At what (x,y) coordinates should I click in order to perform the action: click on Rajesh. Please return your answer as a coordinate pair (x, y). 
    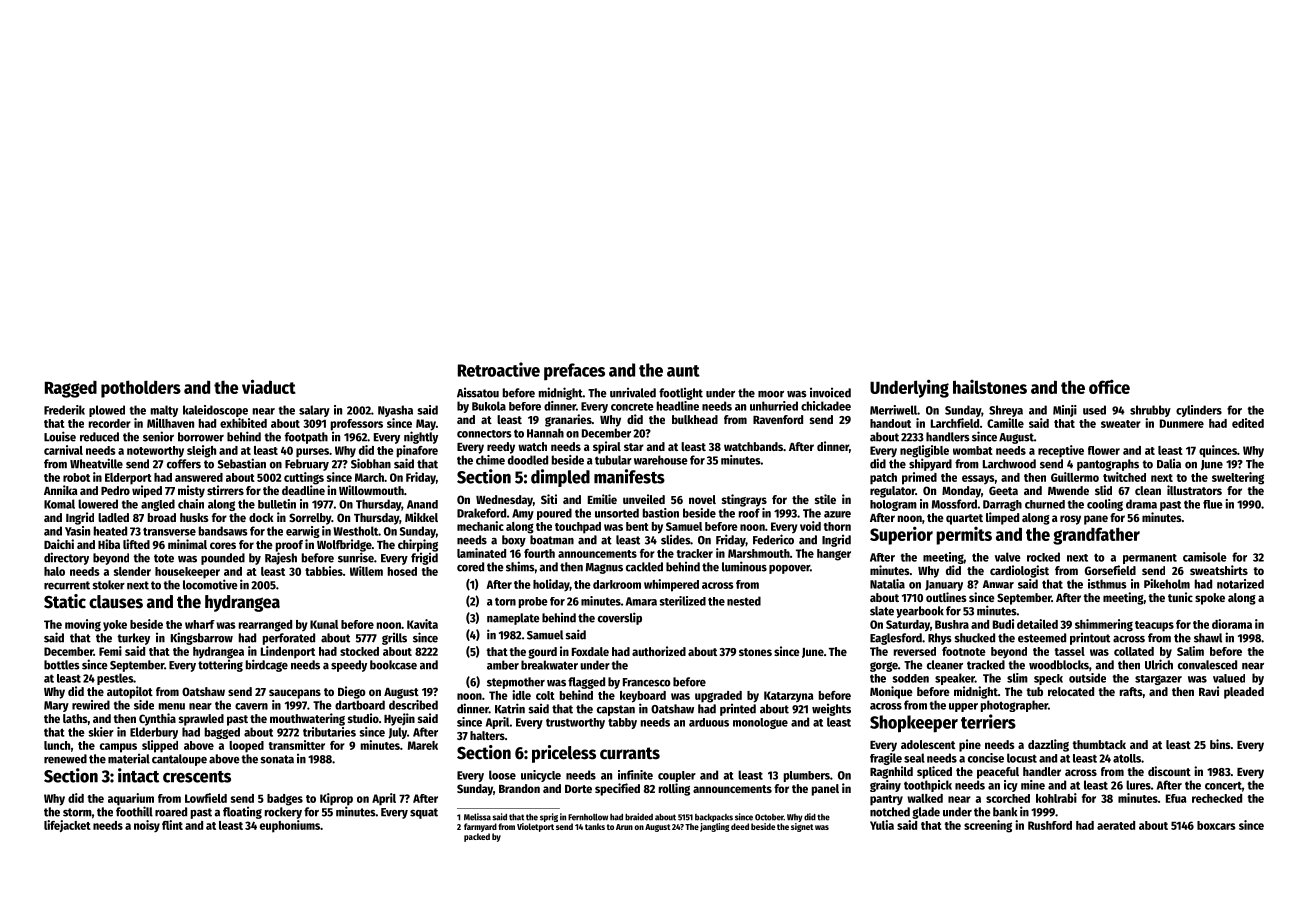
    Looking at the image, I should click on (281, 558).
